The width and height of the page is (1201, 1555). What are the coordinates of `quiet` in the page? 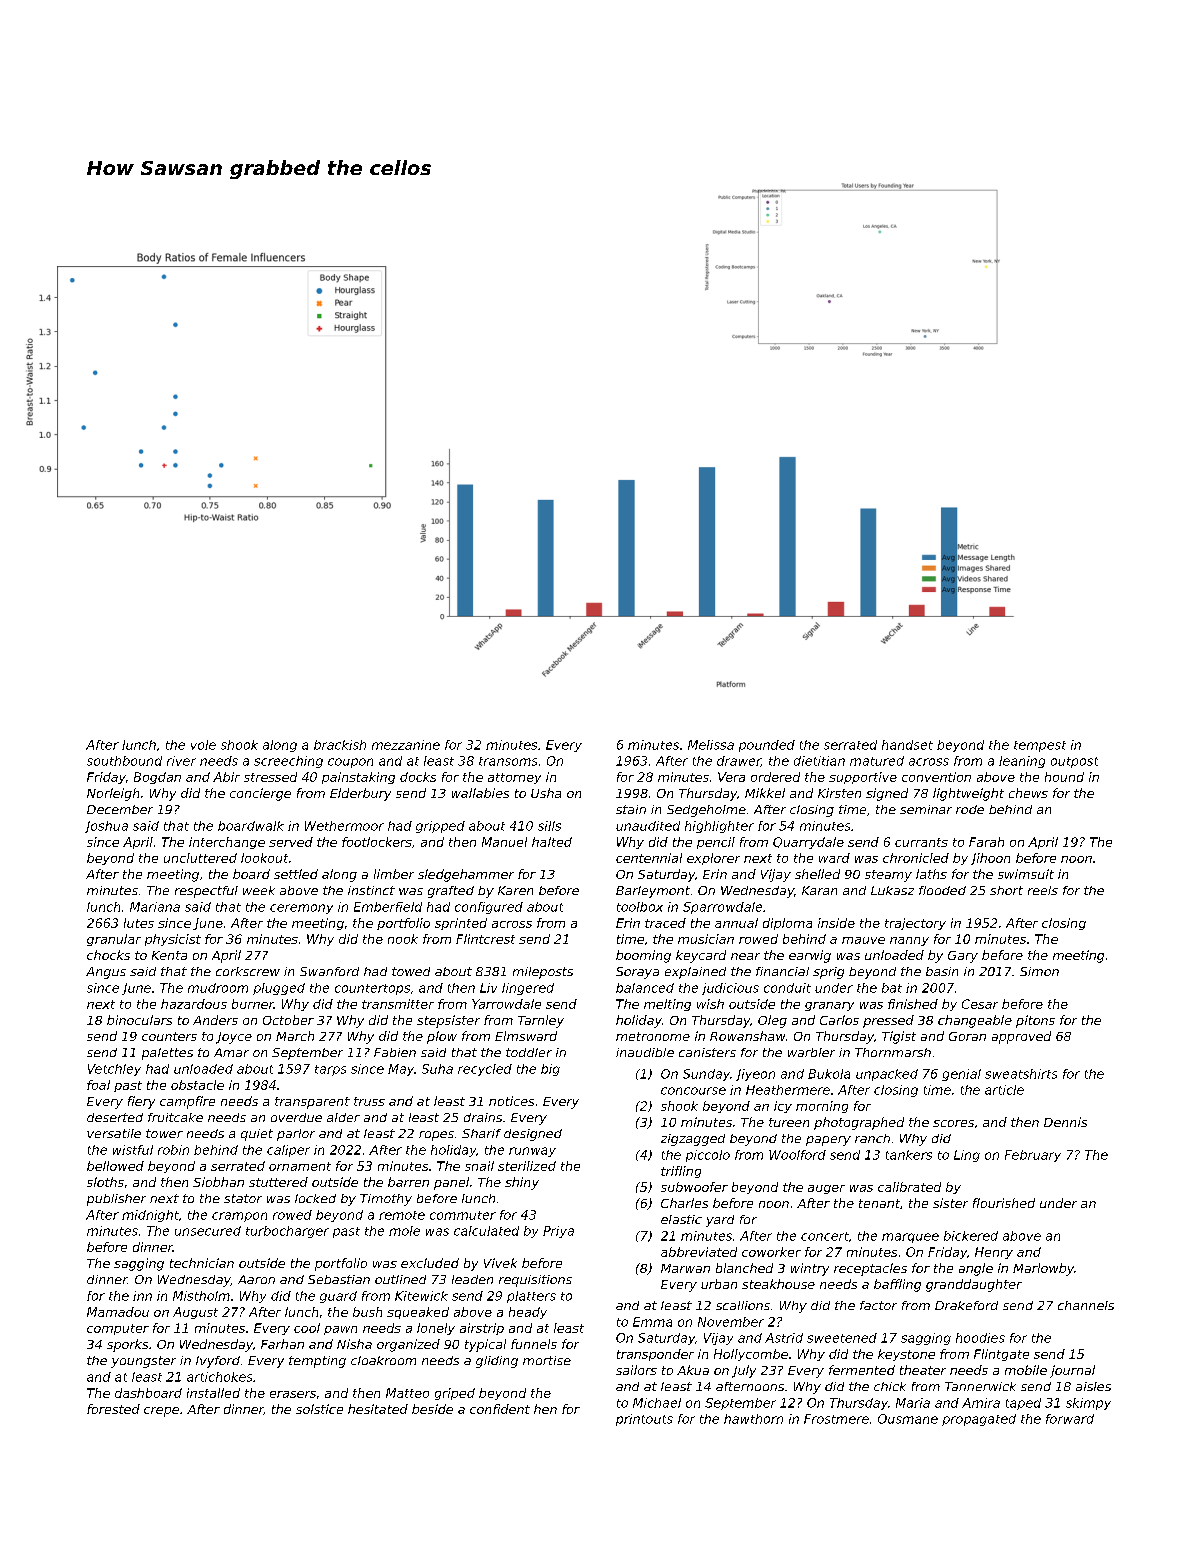 It's located at (257, 1135).
